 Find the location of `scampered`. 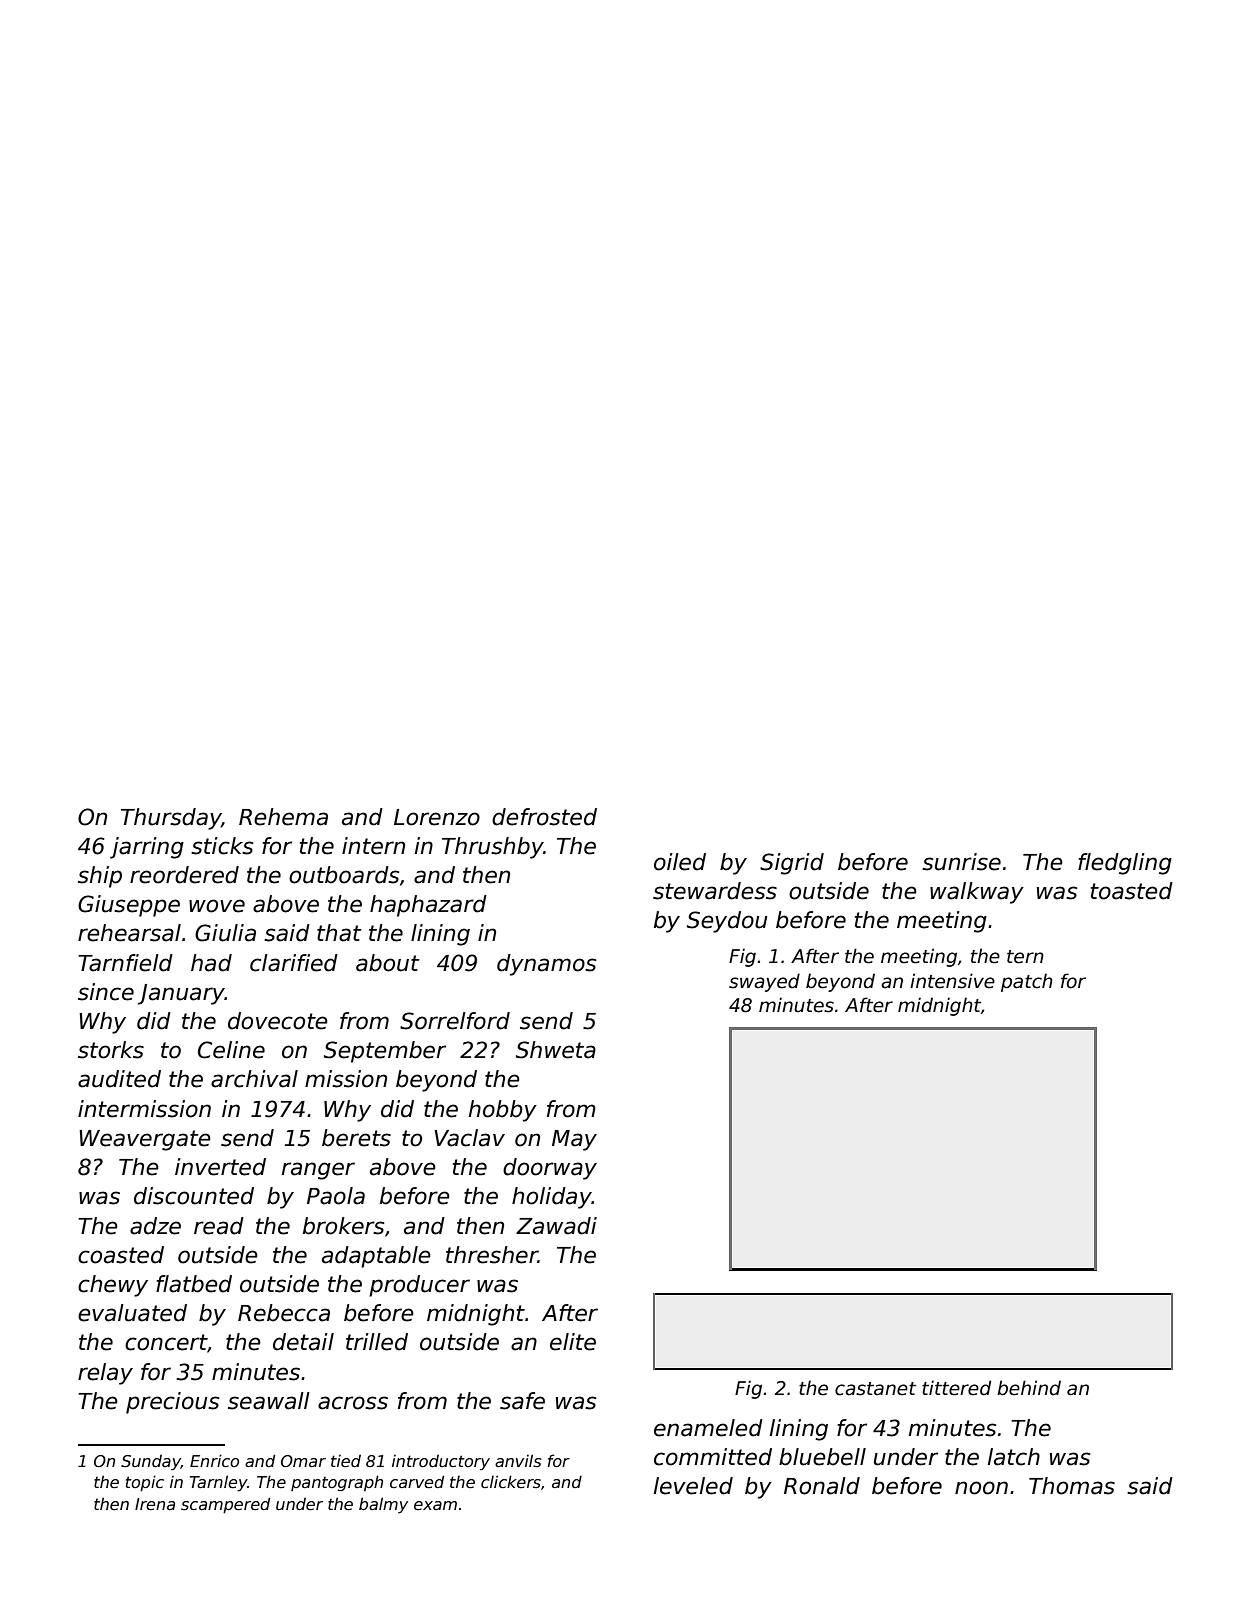

scampered is located at coordinates (225, 1505).
